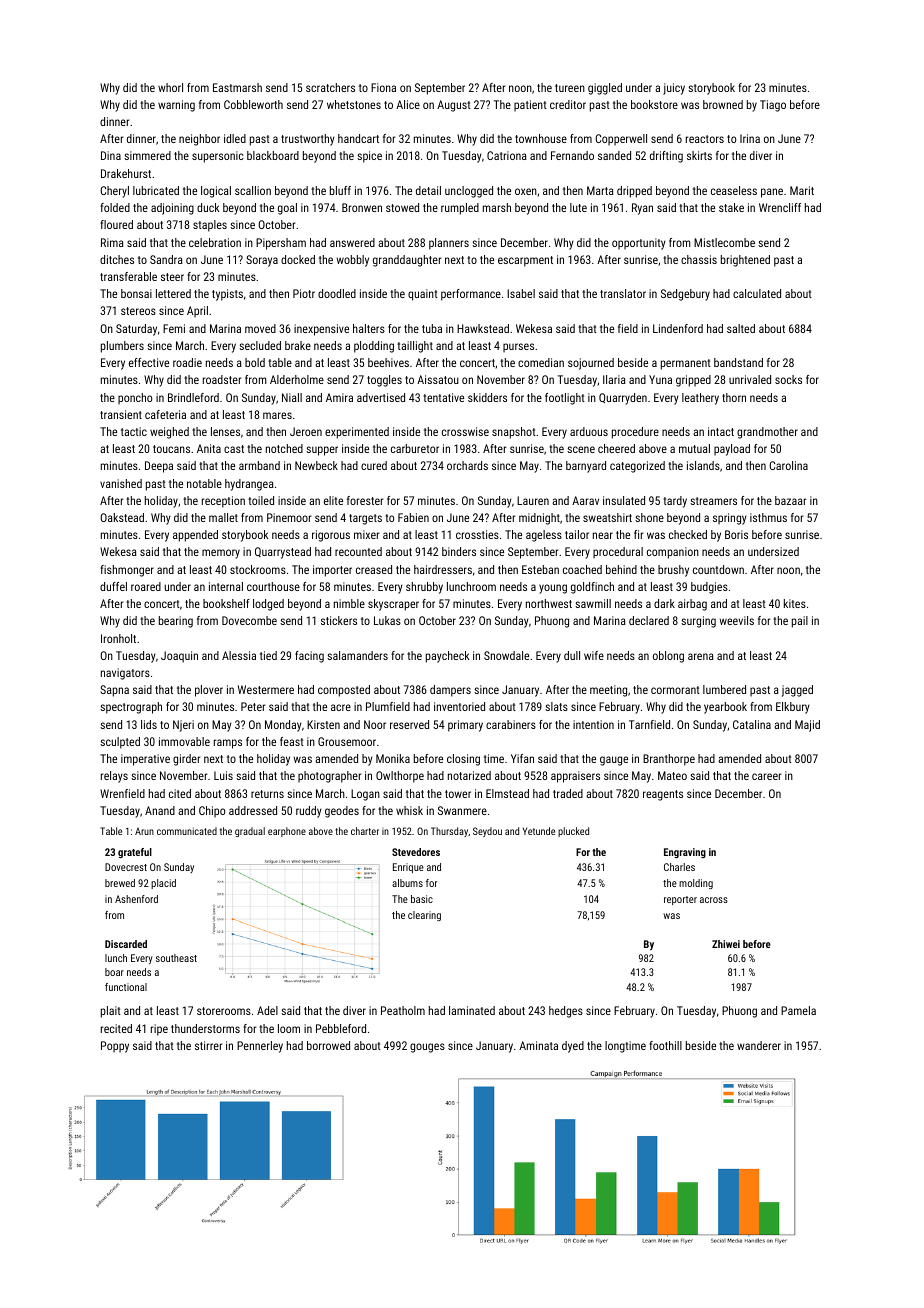 Image resolution: width=924 pixels, height=1308 pixels. What do you see at coordinates (673, 553) in the page?
I see `companion` at bounding box center [673, 553].
